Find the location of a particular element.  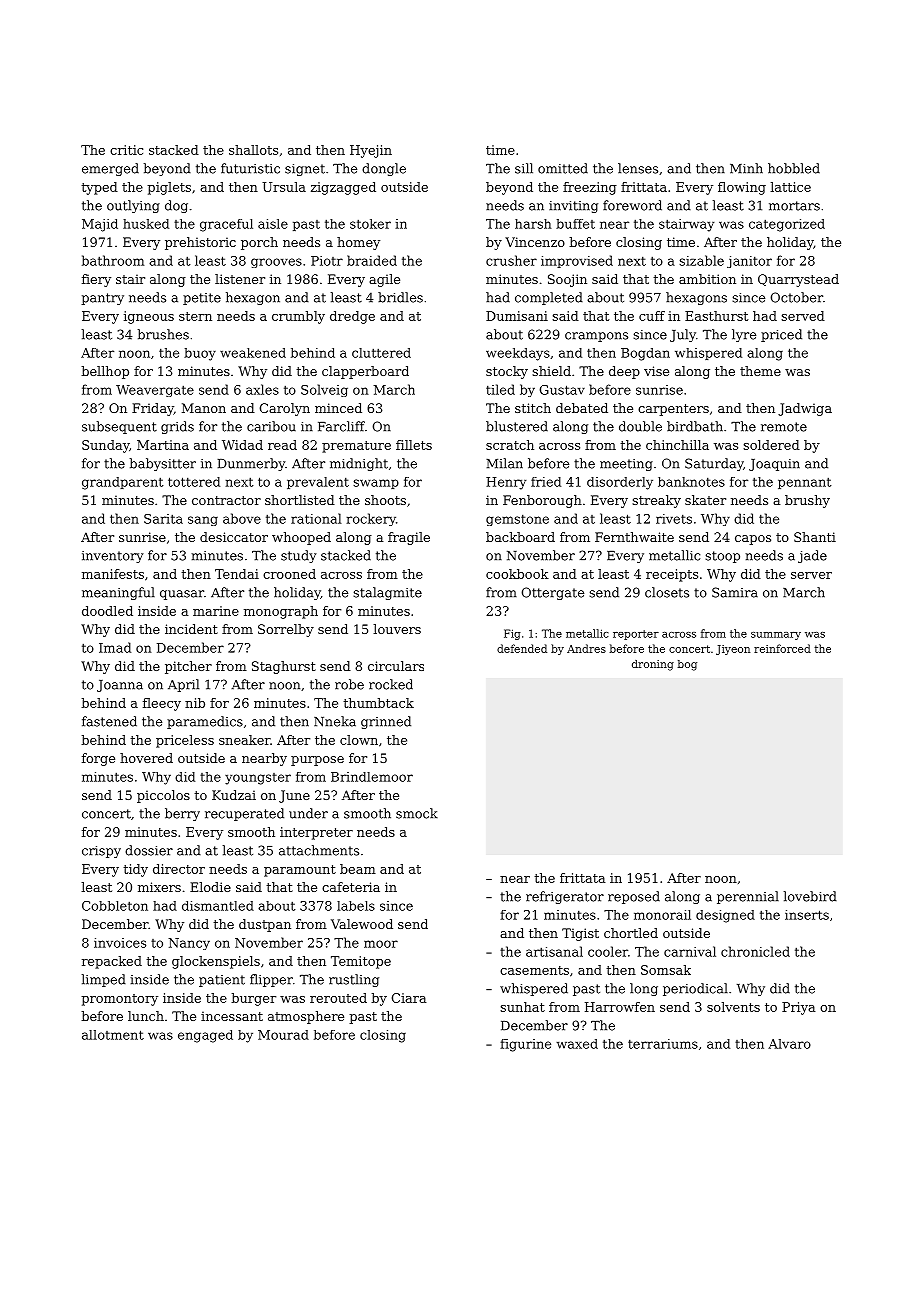

lattice is located at coordinates (790, 187).
